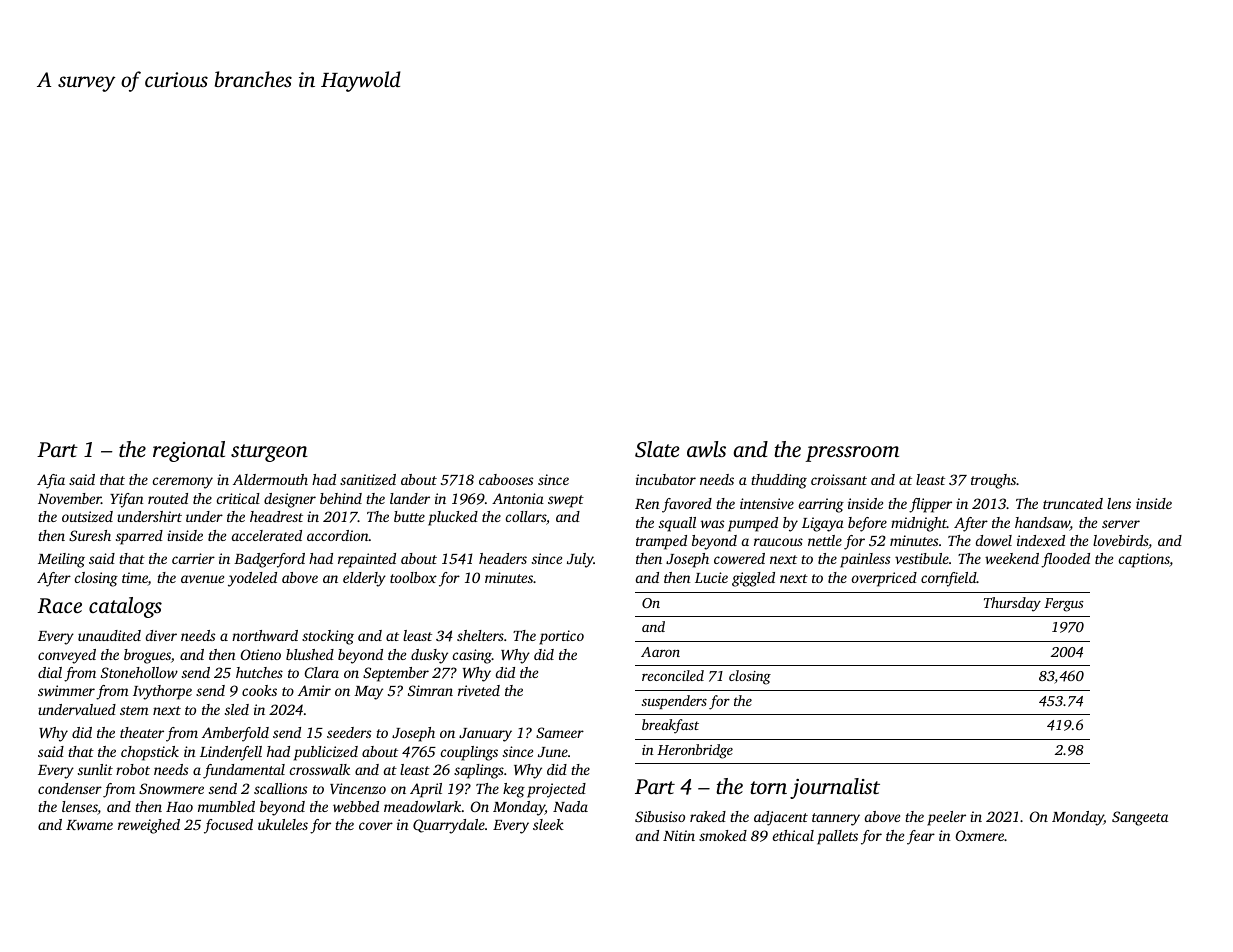 Image resolution: width=1233 pixels, height=952 pixels. What do you see at coordinates (70, 788) in the page?
I see `condenser` at bounding box center [70, 788].
